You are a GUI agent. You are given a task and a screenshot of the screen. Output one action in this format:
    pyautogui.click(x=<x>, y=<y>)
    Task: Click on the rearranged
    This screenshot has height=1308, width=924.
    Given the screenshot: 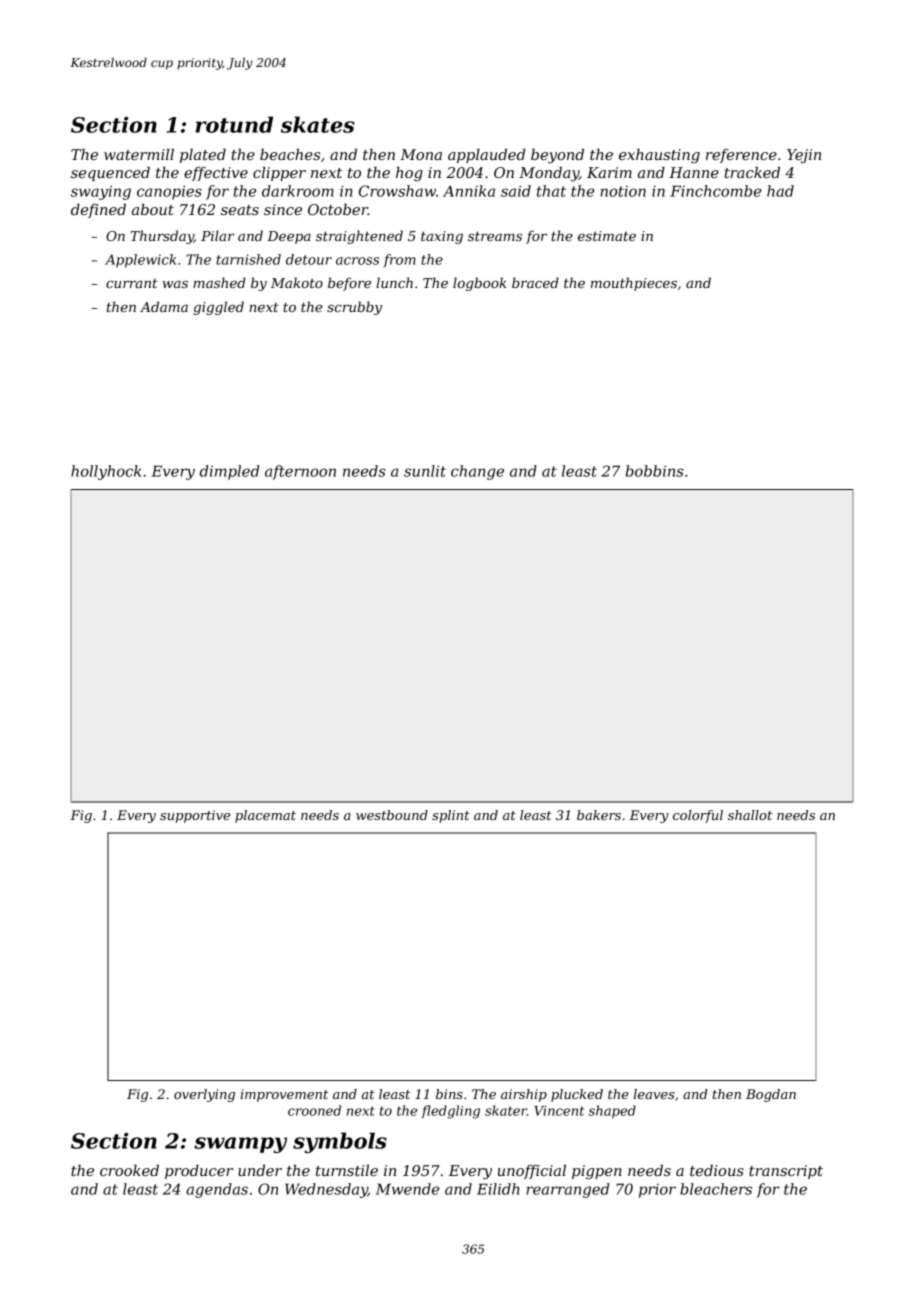 What is the action you would take?
    pyautogui.click(x=567, y=1190)
